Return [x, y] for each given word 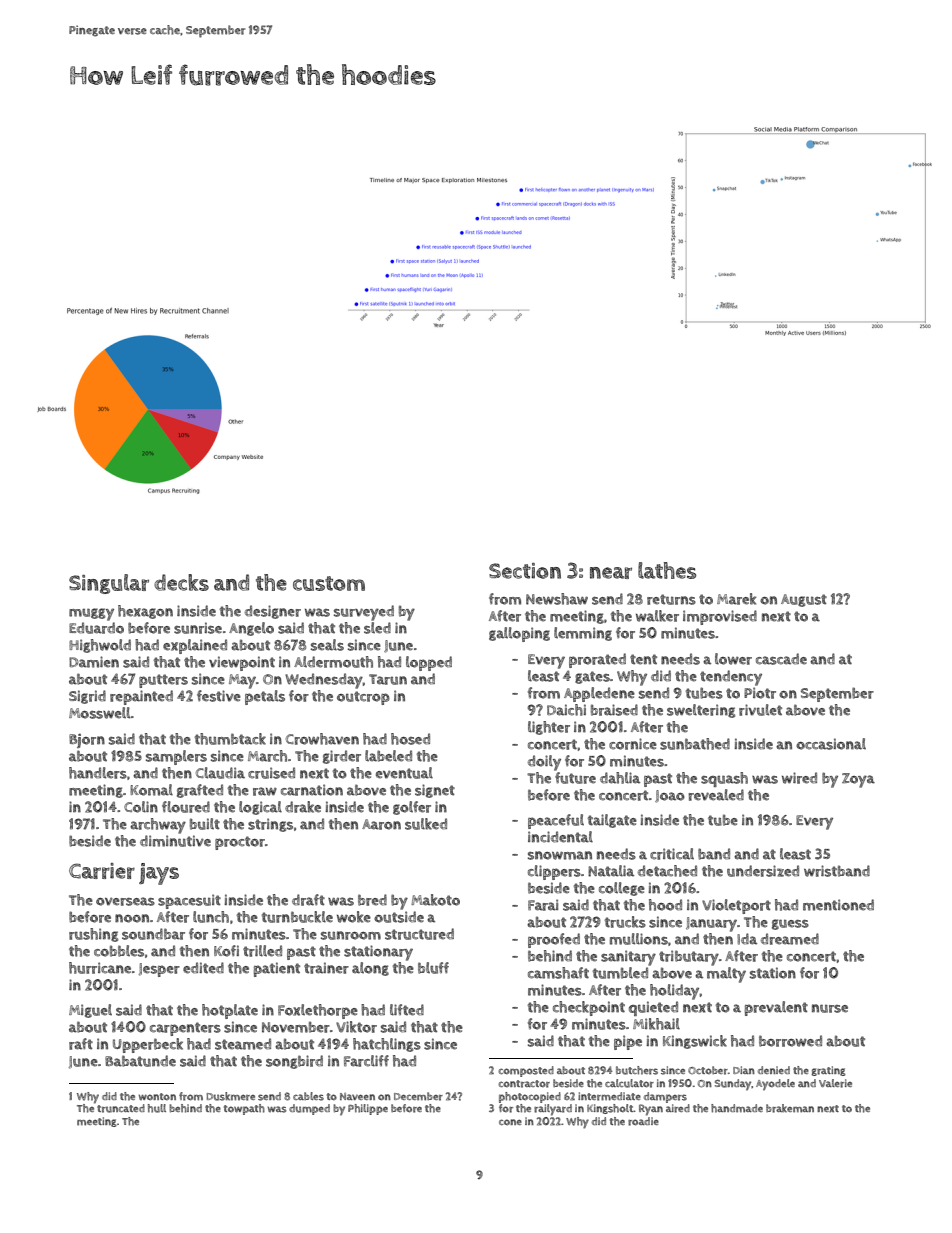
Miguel [90, 1011]
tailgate [612, 821]
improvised [720, 617]
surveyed [364, 613]
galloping [519, 634]
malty [726, 975]
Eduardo [96, 628]
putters [163, 681]
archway [158, 826]
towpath [244, 1109]
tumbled [620, 973]
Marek [736, 599]
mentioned [838, 905]
